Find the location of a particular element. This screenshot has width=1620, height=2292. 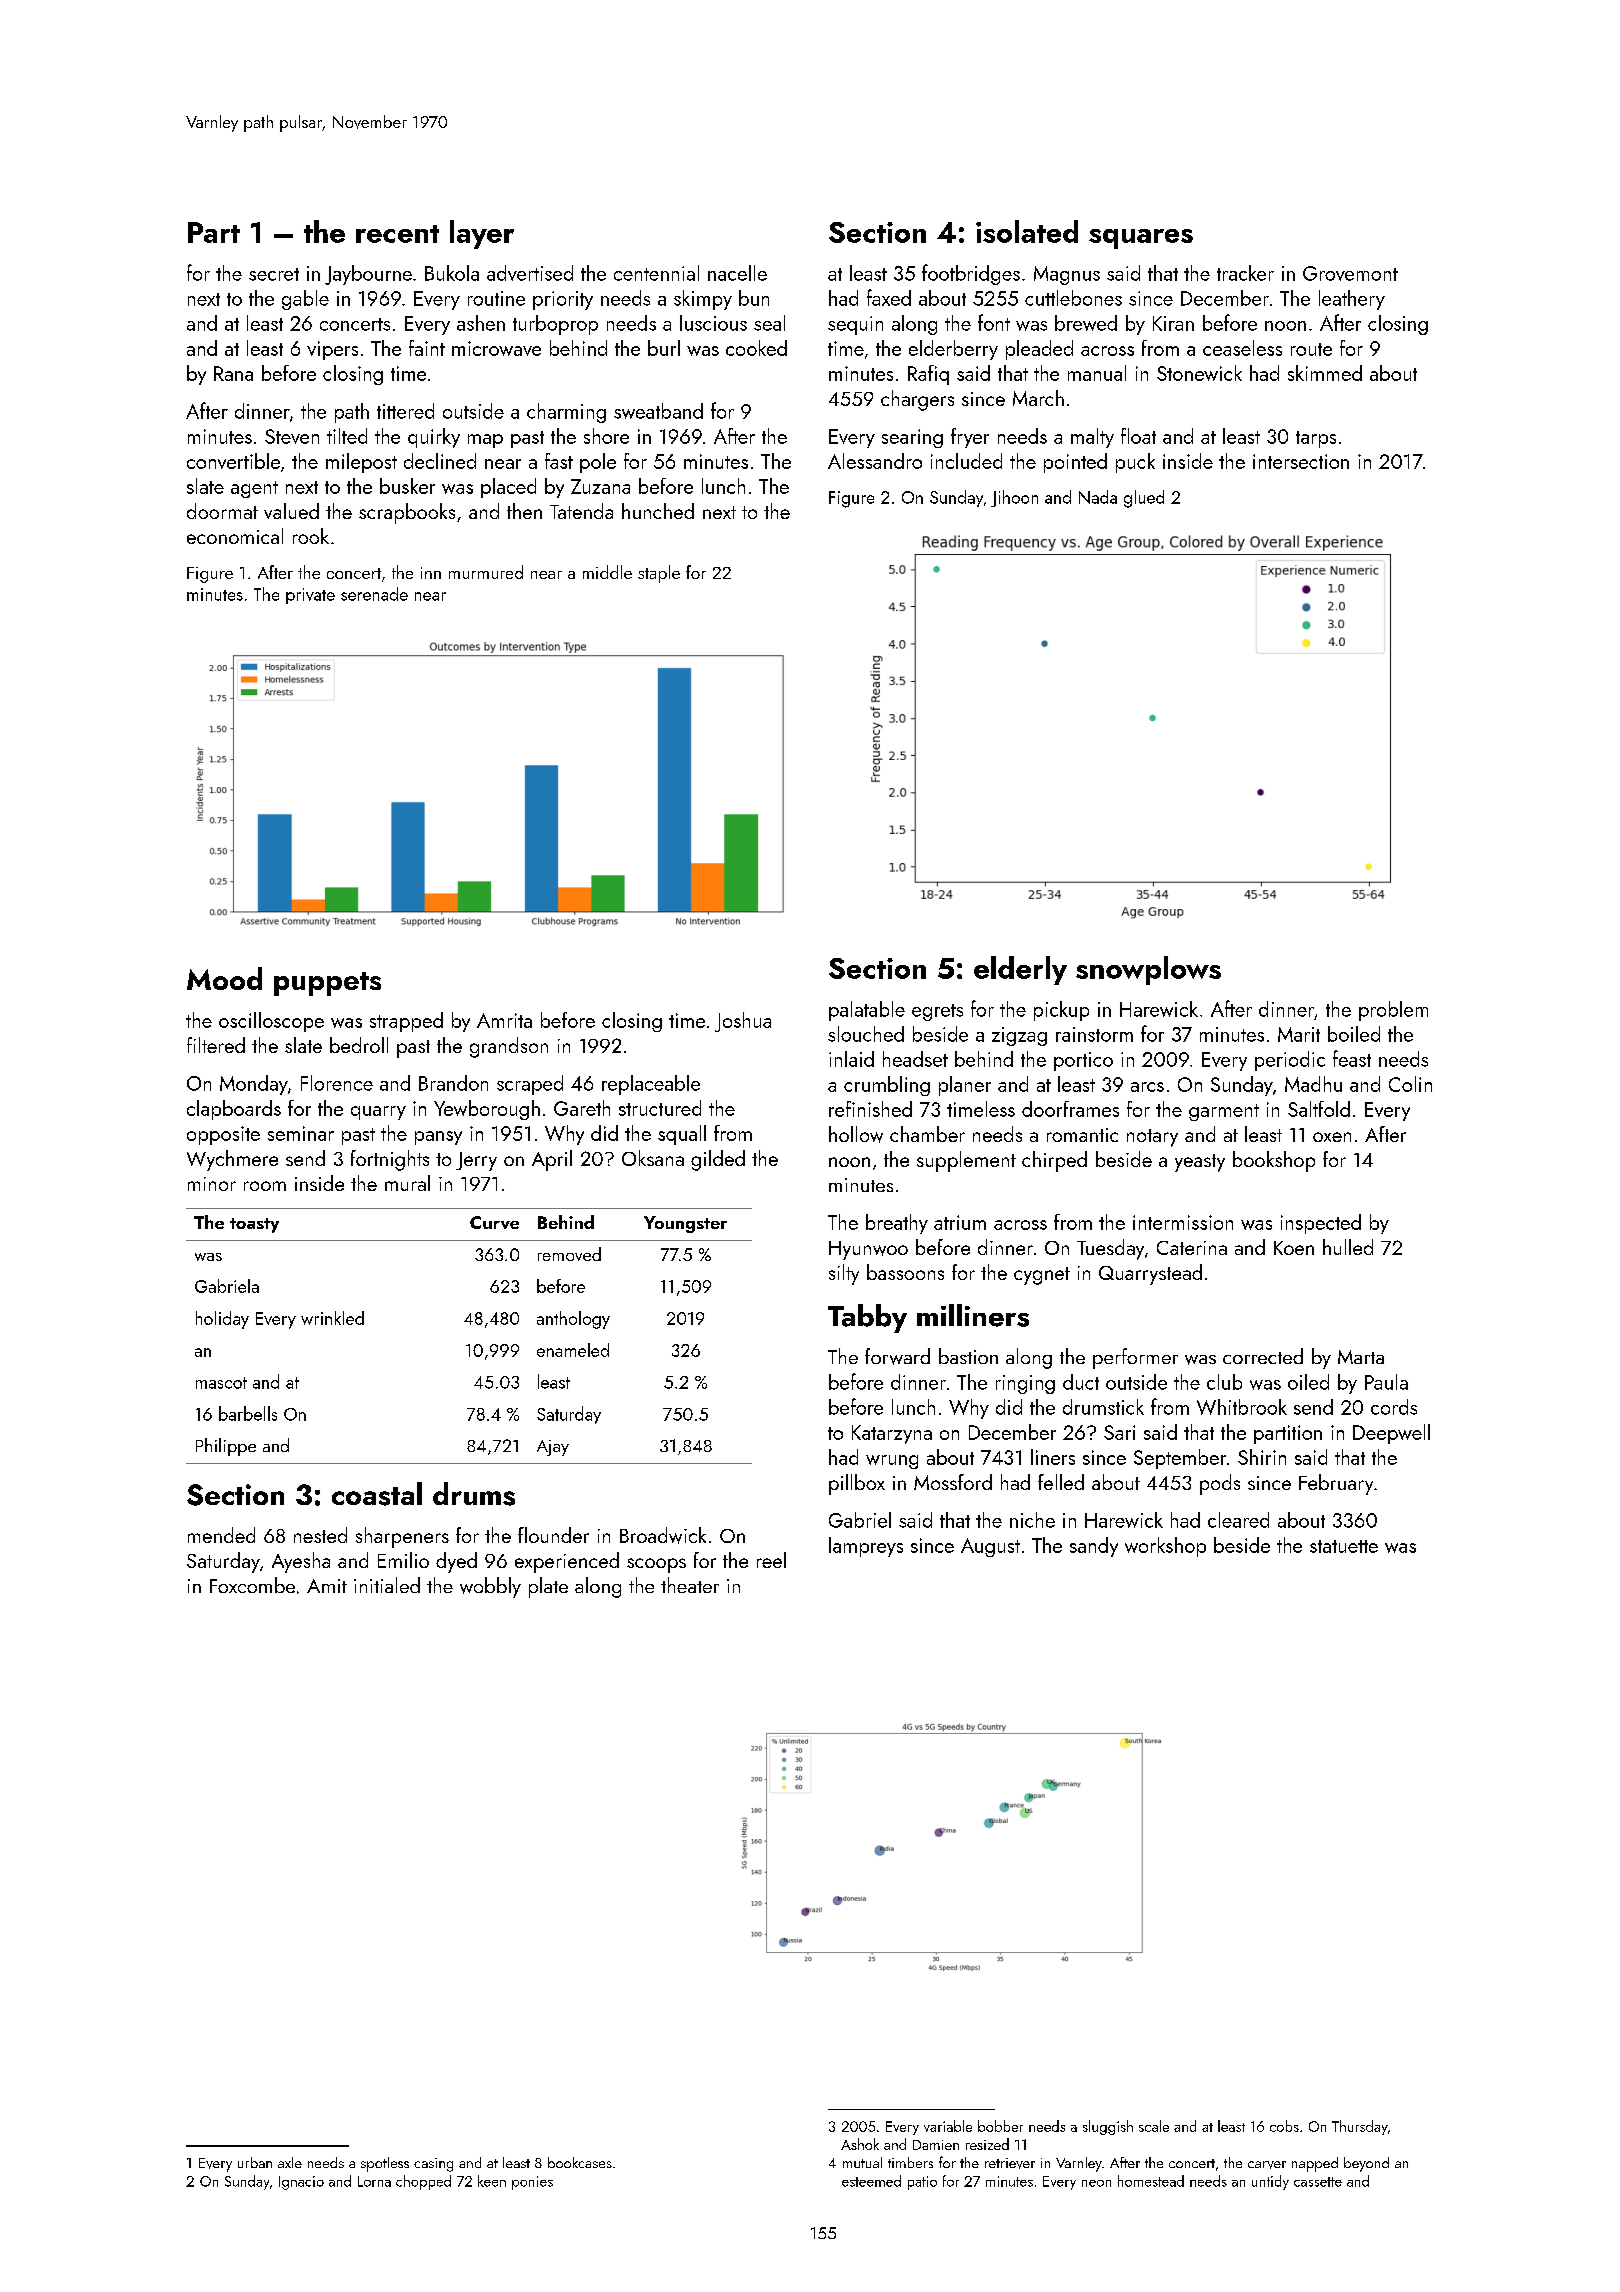

Marit is located at coordinates (1299, 1034).
